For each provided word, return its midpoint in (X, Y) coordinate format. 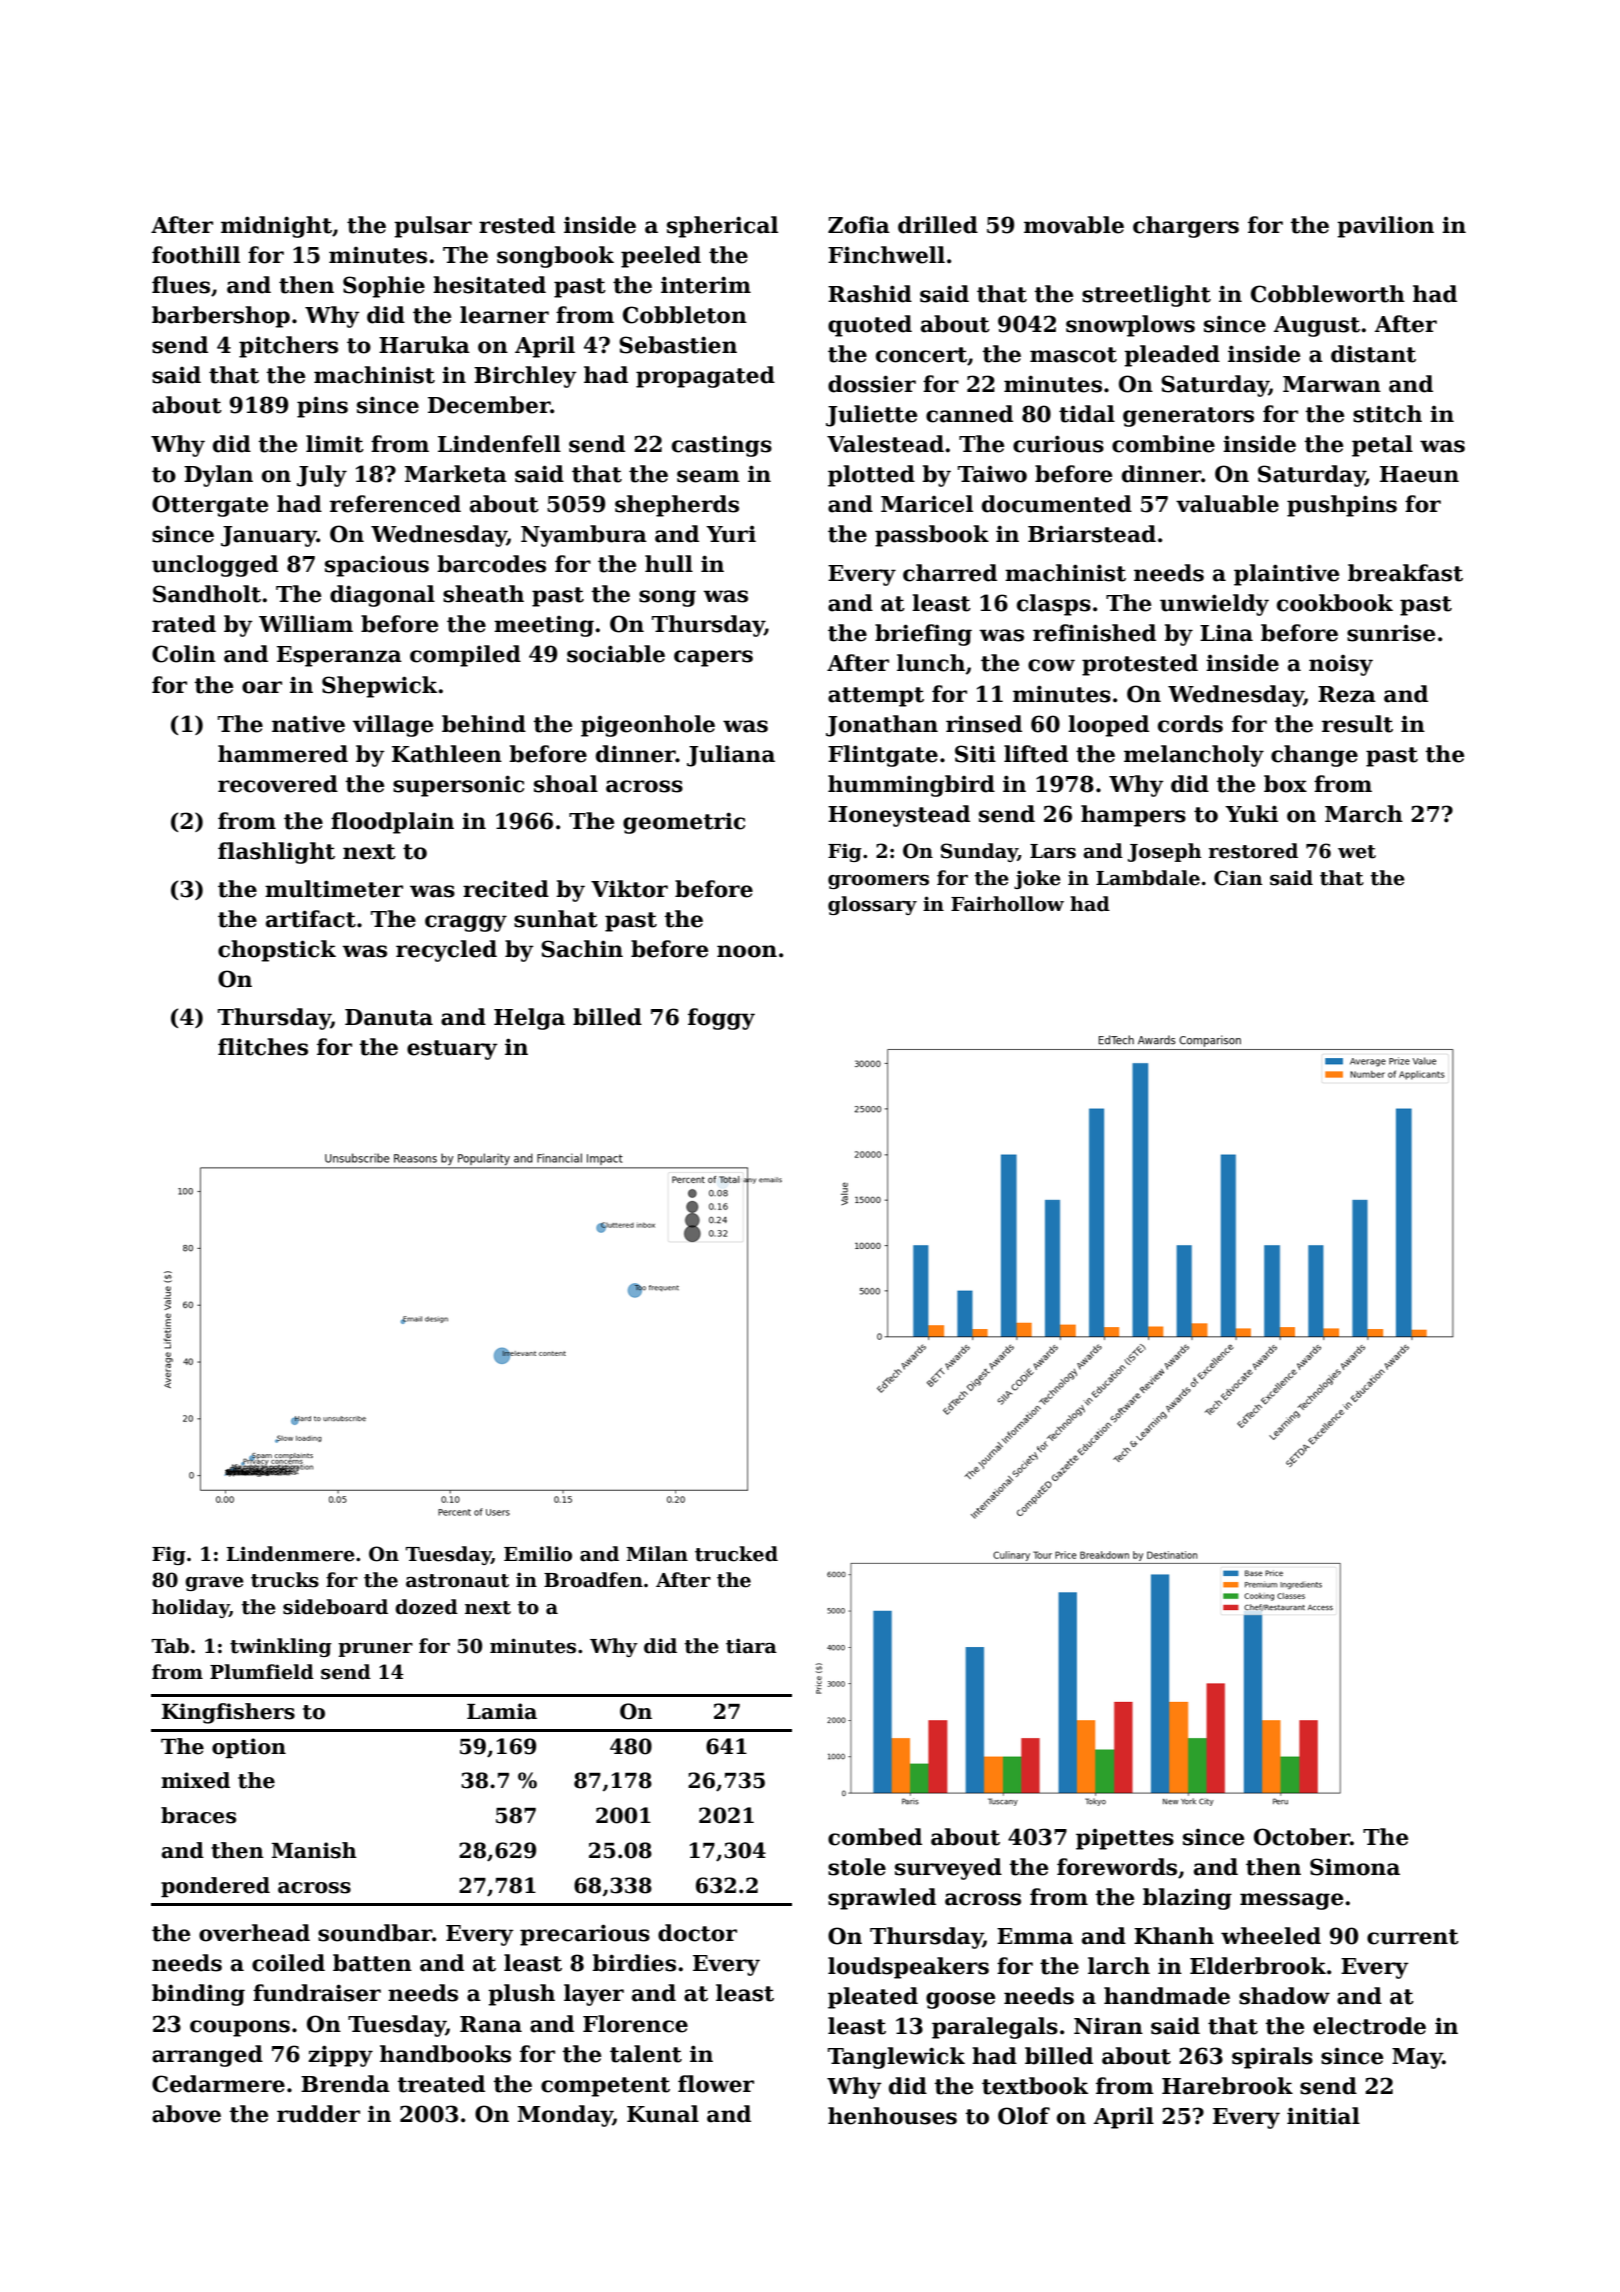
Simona (1355, 1867)
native (308, 724)
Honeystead (899, 816)
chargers (1186, 227)
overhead (254, 1933)
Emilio (538, 1554)
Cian (1238, 878)
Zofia (859, 225)
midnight (276, 227)
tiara (751, 1646)
